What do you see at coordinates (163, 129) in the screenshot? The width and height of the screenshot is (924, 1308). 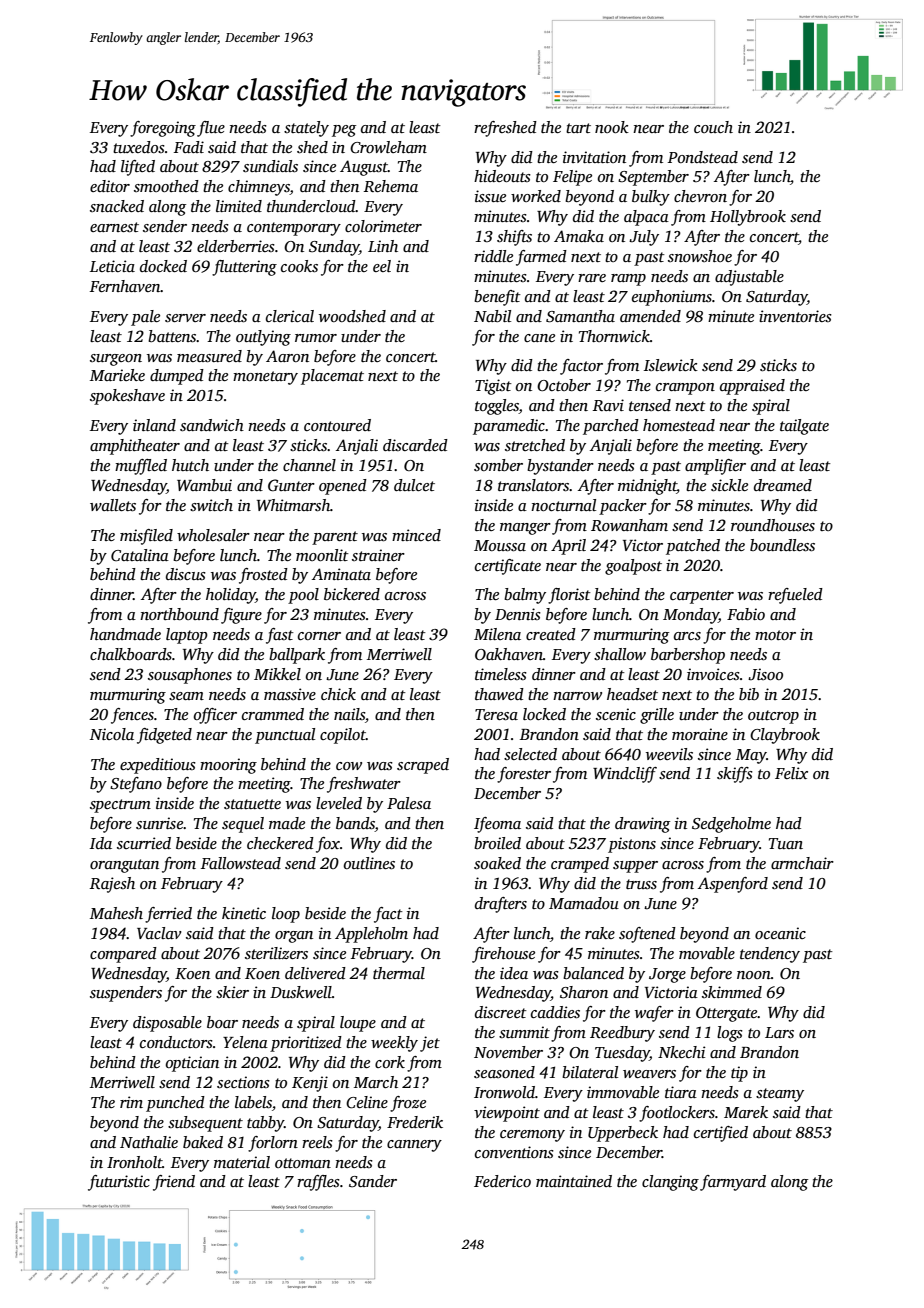 I see `foregoing` at bounding box center [163, 129].
